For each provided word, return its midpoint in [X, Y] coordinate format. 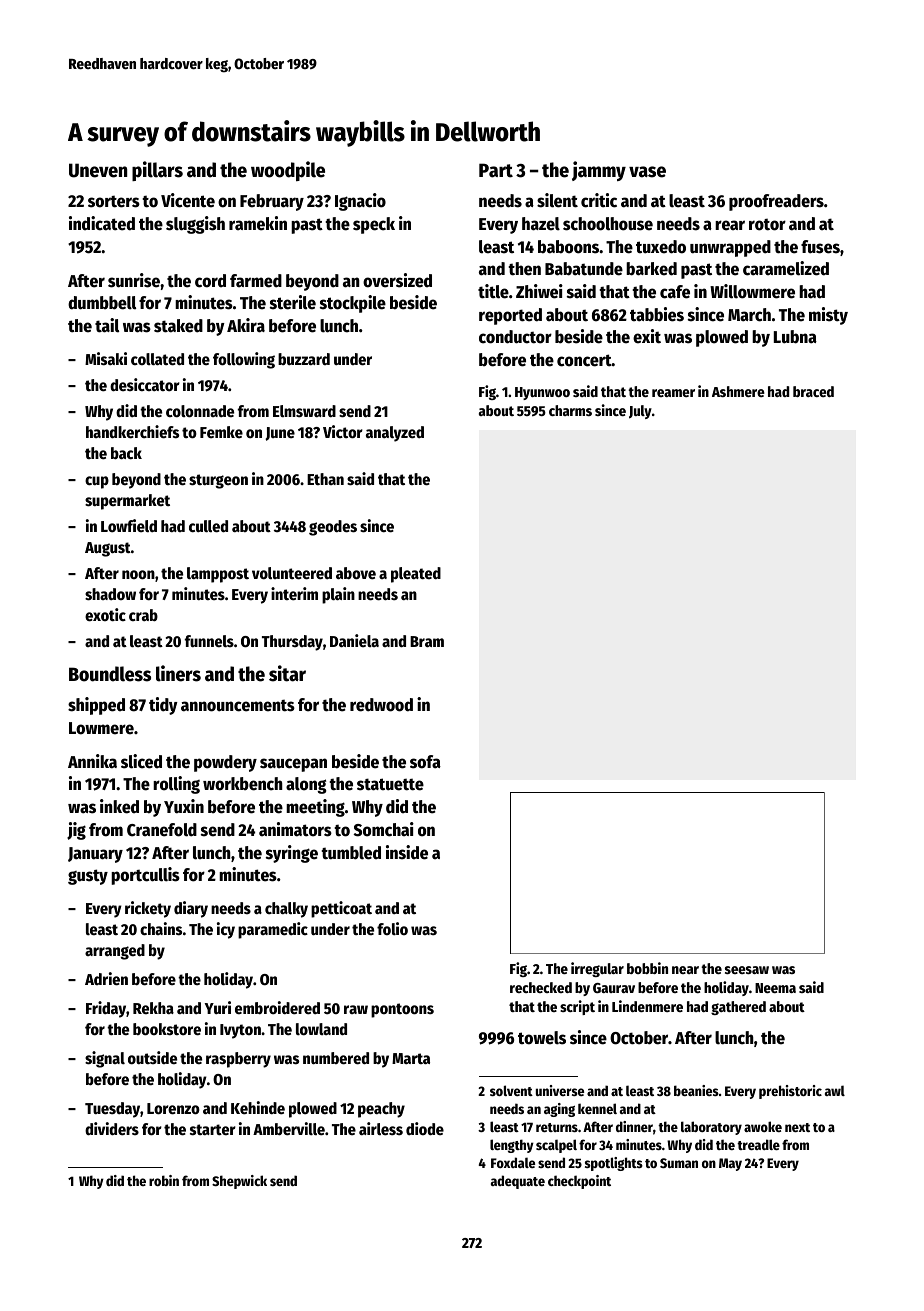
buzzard [304, 359]
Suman [679, 1163]
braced [813, 391]
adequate [518, 1182]
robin [164, 1180]
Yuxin [184, 806]
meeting [315, 808]
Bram [427, 641]
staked [178, 326]
